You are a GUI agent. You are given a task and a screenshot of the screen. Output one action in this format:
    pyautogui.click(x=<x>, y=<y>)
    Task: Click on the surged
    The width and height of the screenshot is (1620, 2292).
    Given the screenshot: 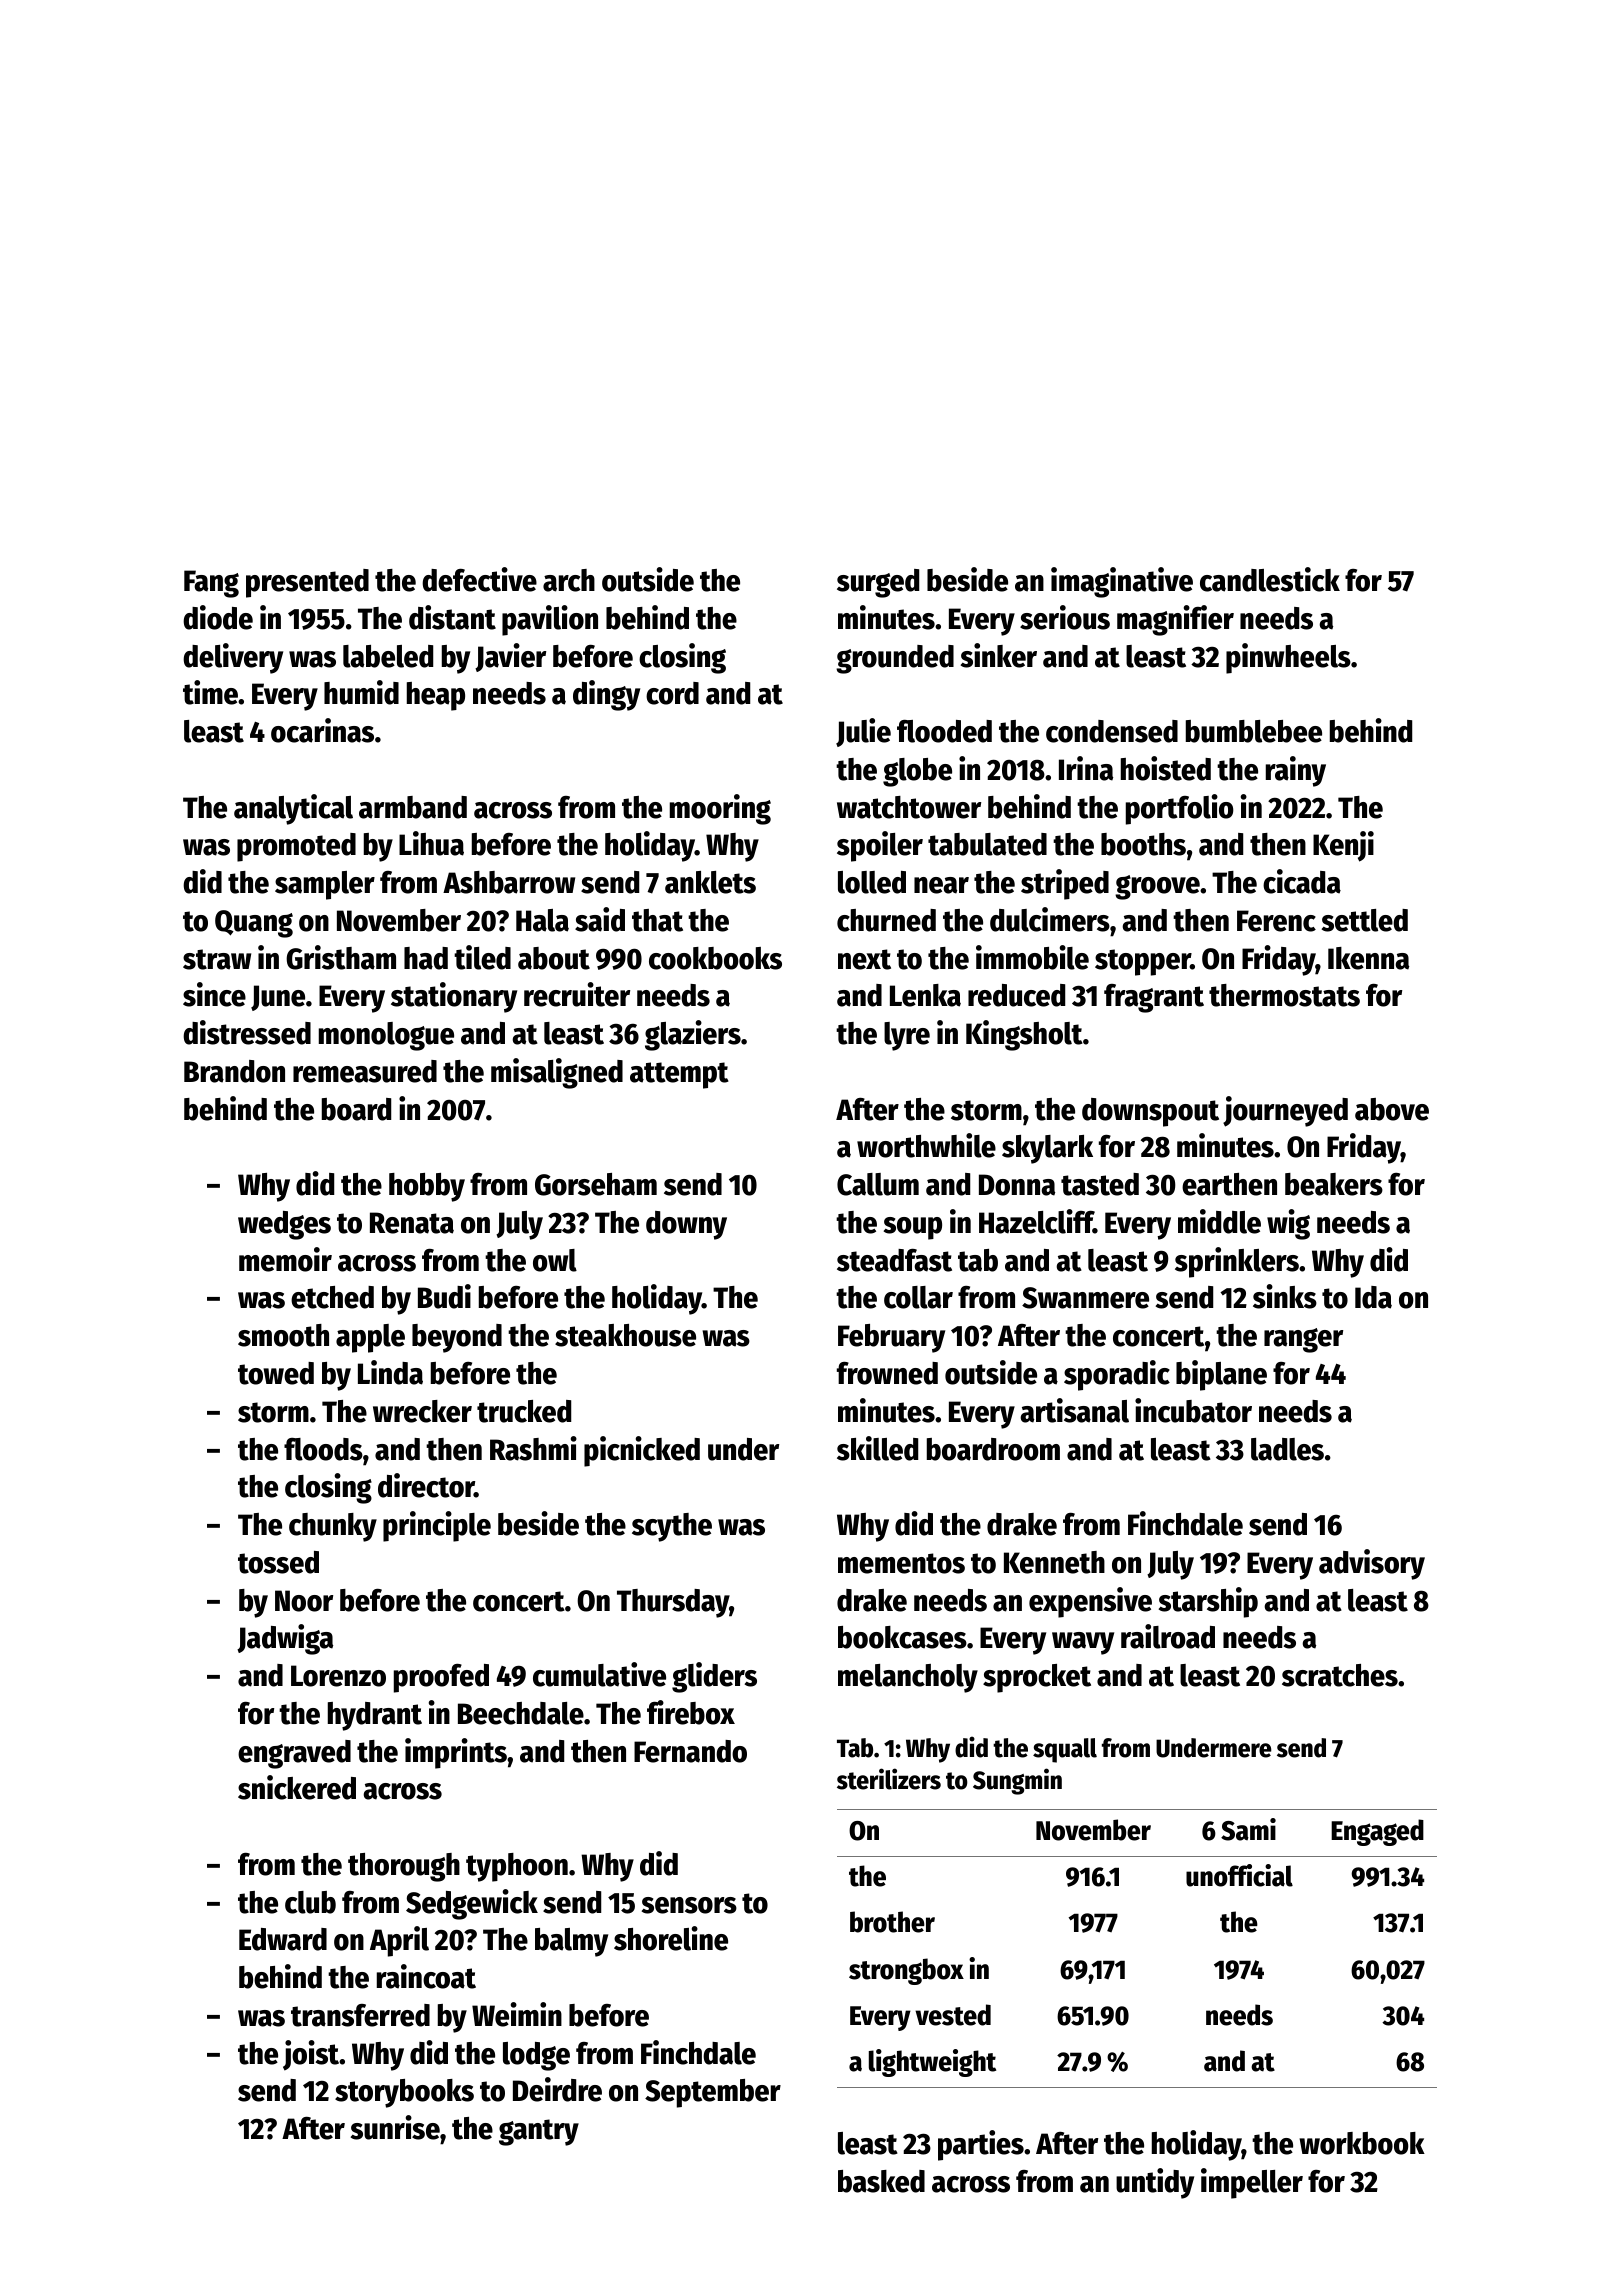 What is the action you would take?
    pyautogui.click(x=878, y=583)
